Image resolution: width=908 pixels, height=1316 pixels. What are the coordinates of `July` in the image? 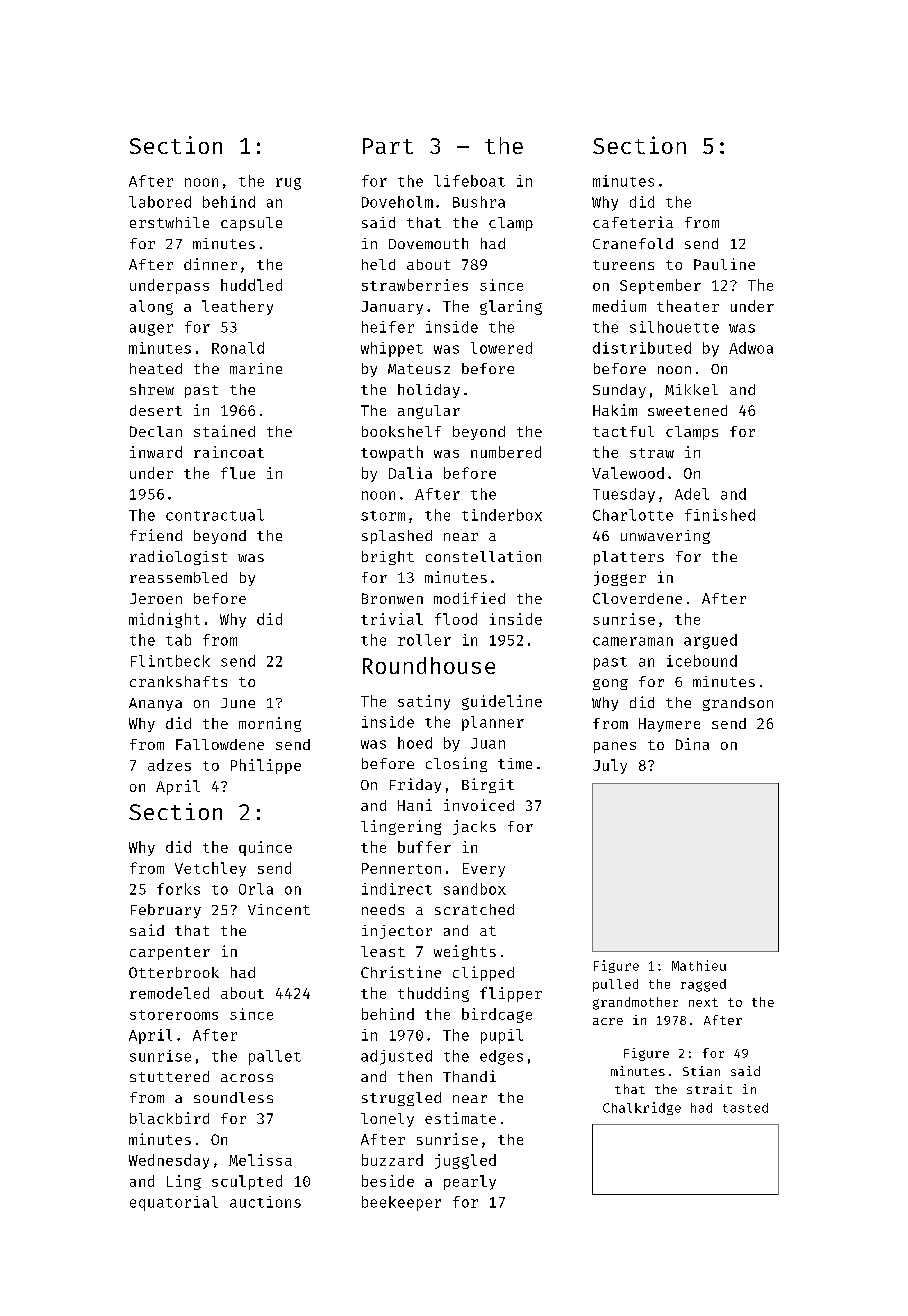 It's located at (610, 766).
